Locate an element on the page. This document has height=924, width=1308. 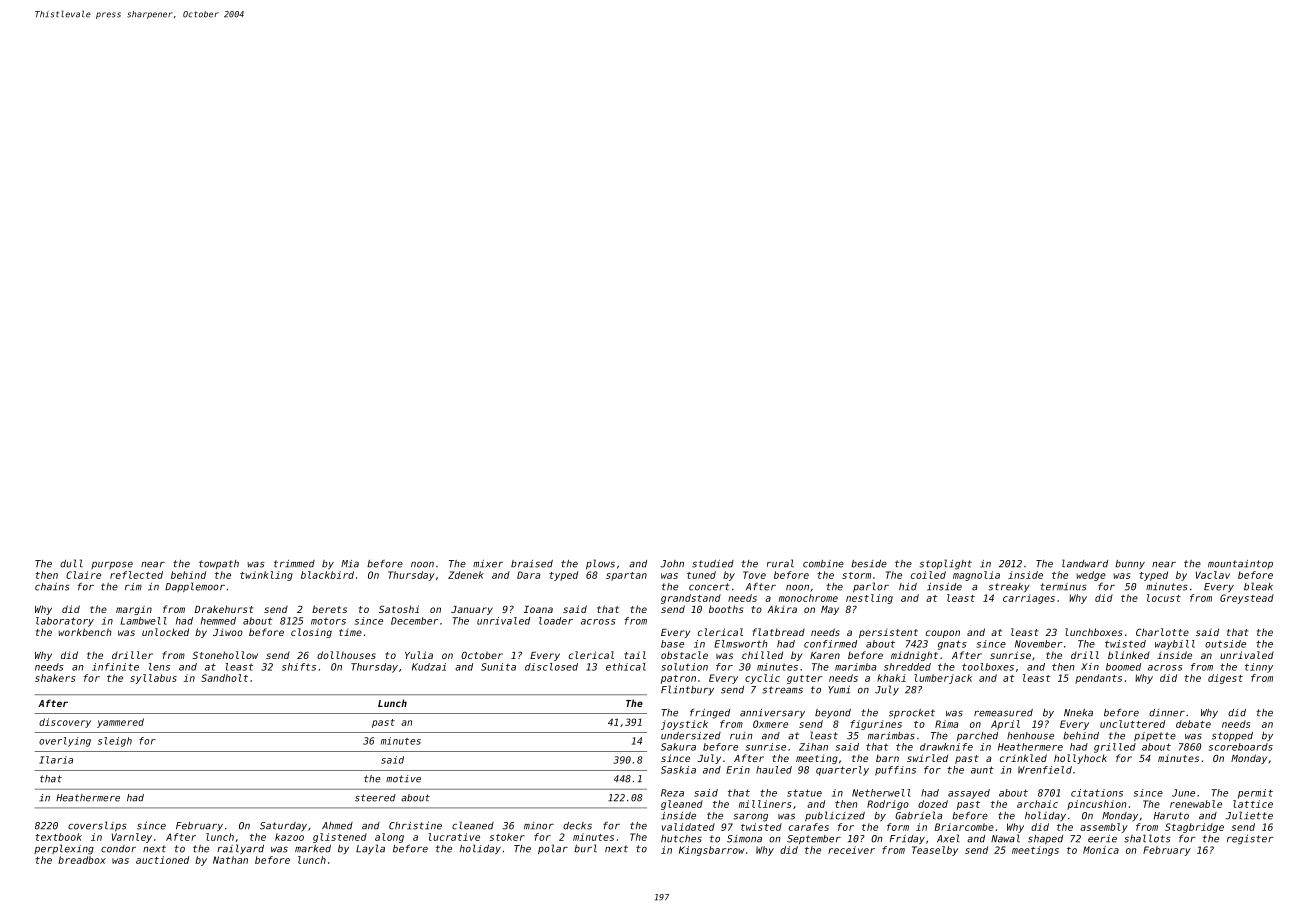
mixer is located at coordinates (488, 564).
